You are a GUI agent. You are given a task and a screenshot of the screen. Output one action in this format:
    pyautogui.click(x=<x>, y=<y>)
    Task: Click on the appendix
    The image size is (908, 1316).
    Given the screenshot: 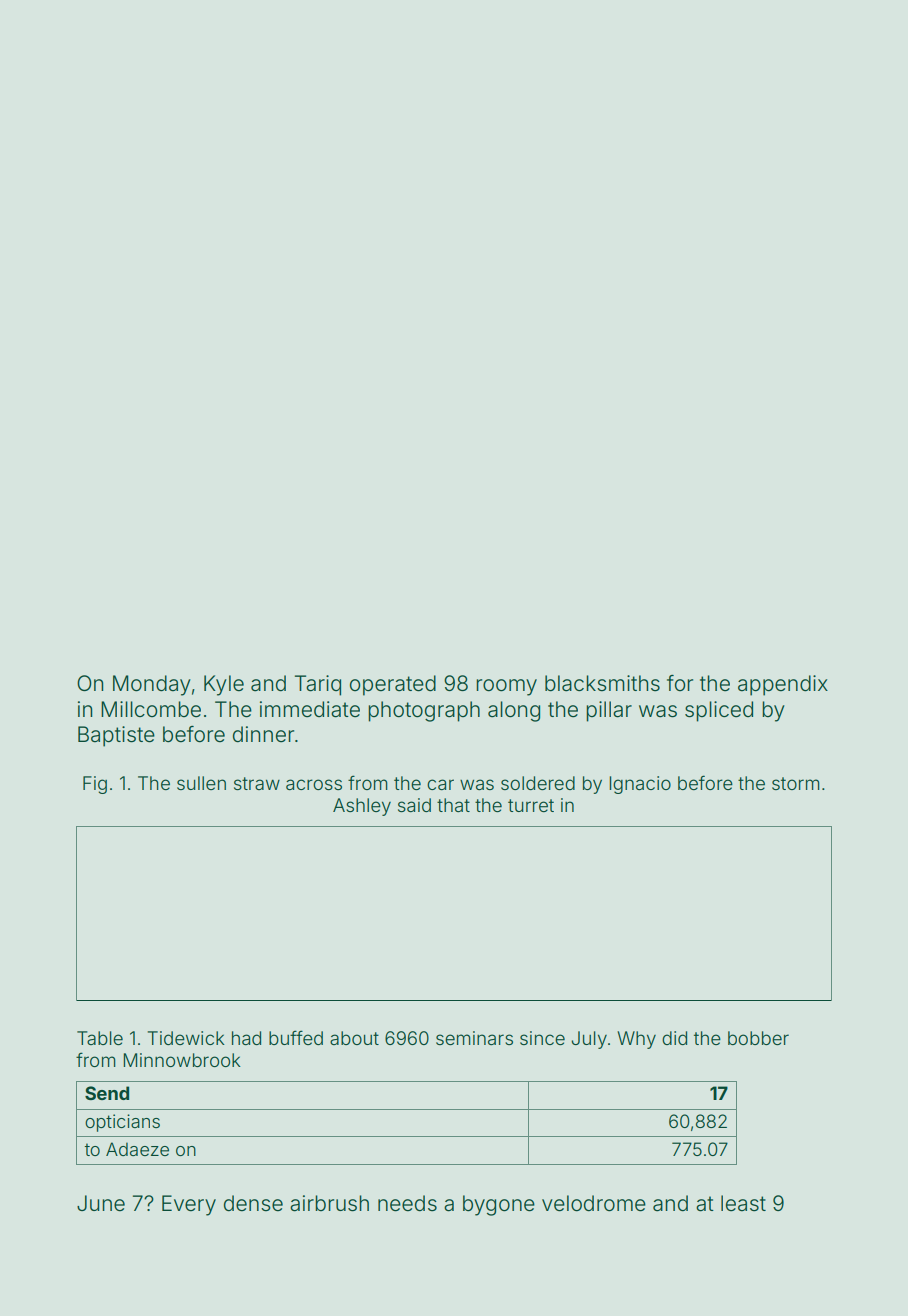 What is the action you would take?
    pyautogui.click(x=783, y=685)
